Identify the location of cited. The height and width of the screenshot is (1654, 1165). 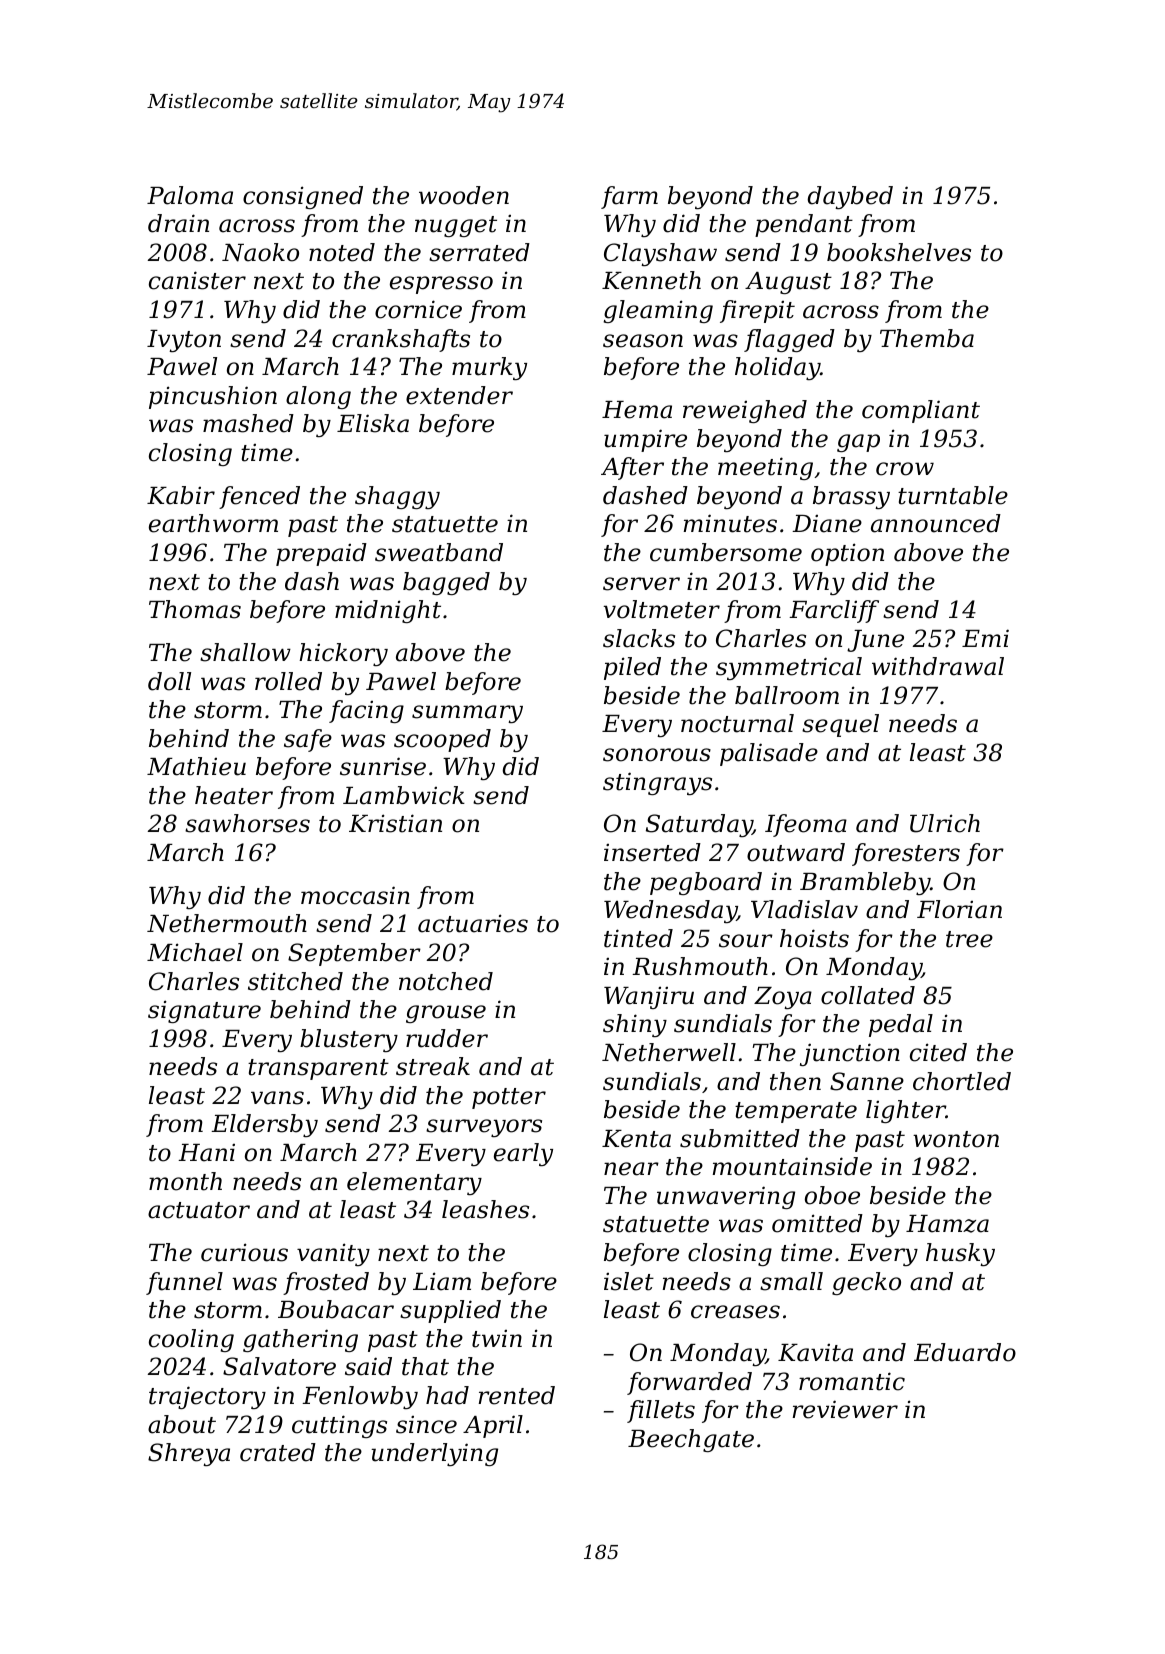
(938, 1052).
